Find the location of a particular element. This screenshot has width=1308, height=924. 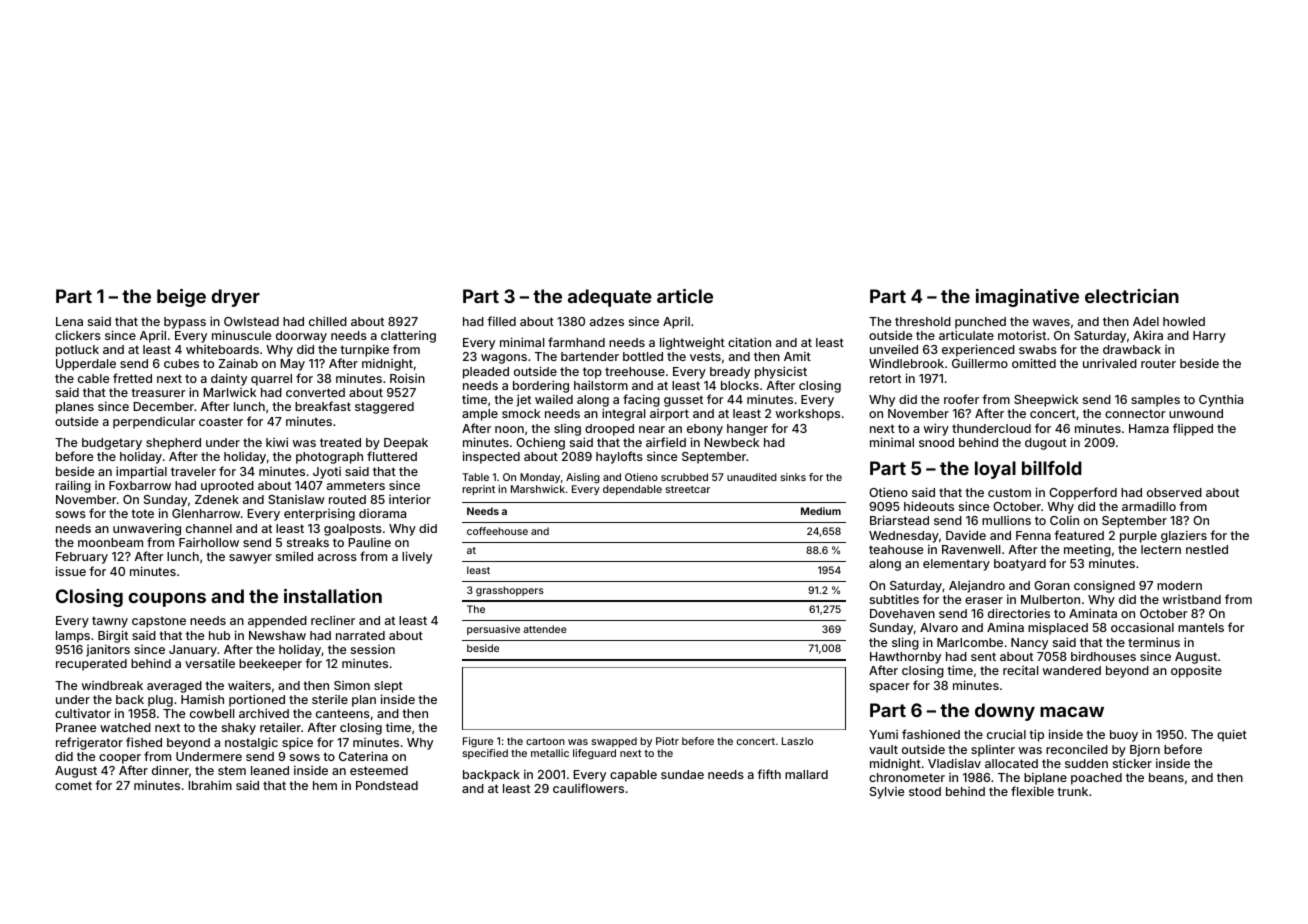

budgetary is located at coordinates (112, 444).
